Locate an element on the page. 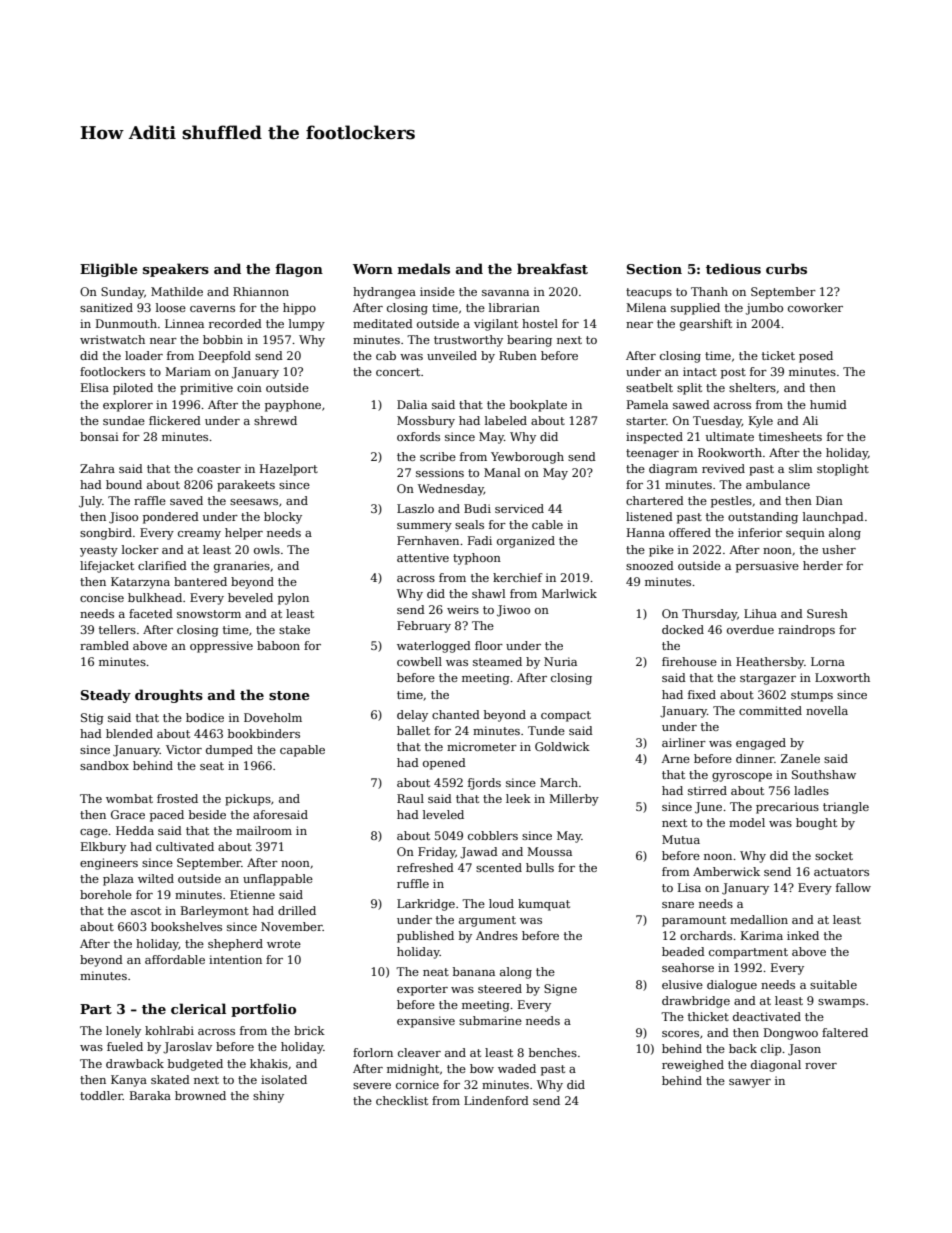 The image size is (952, 1233). opened is located at coordinates (444, 764).
